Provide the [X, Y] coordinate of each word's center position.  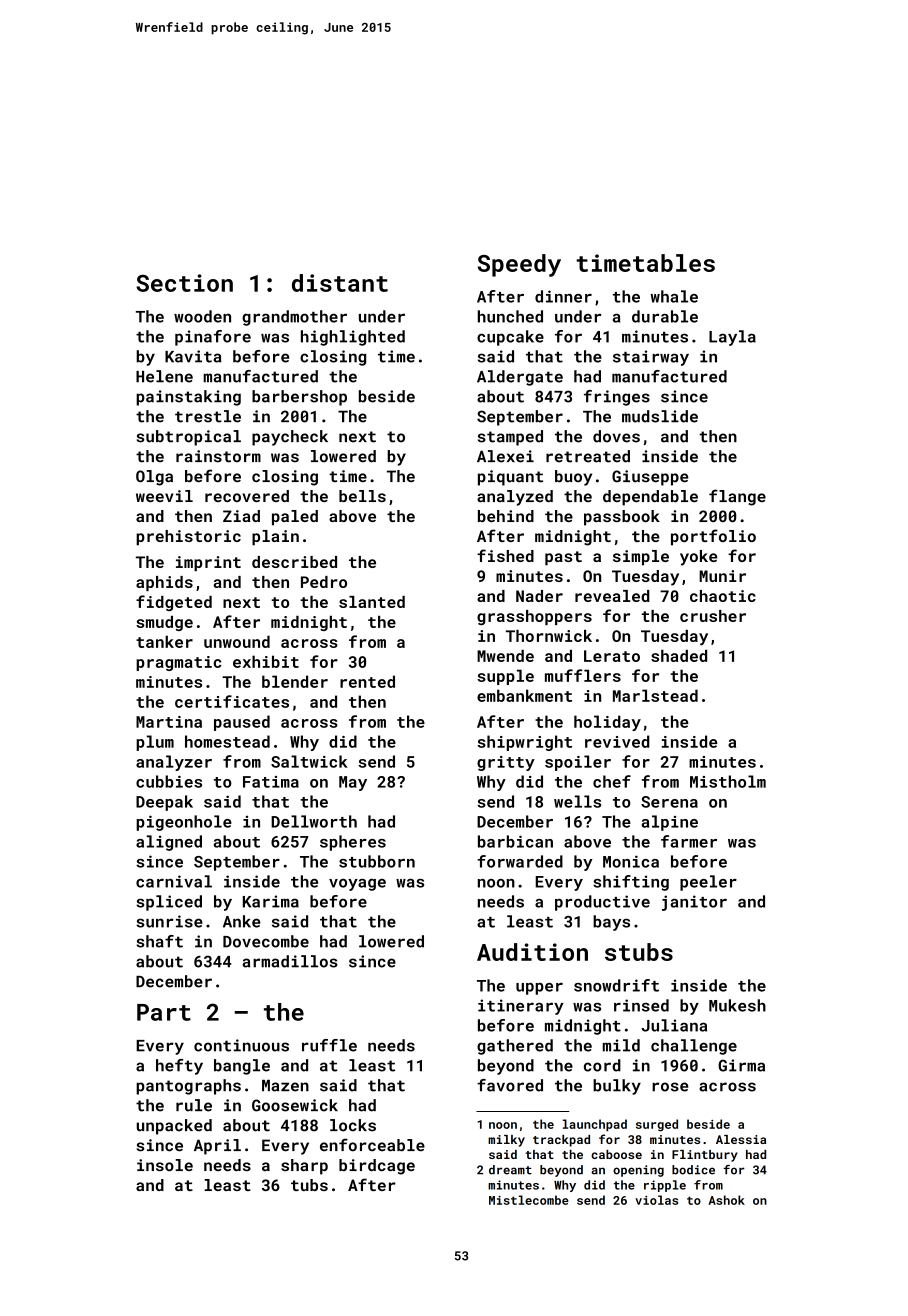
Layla [732, 338]
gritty [506, 763]
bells [362, 496]
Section [184, 283]
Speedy [519, 265]
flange [737, 497]
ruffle [329, 1045]
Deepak [164, 803]
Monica [631, 861]
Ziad [241, 516]
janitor [694, 903]
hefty [179, 1067]
